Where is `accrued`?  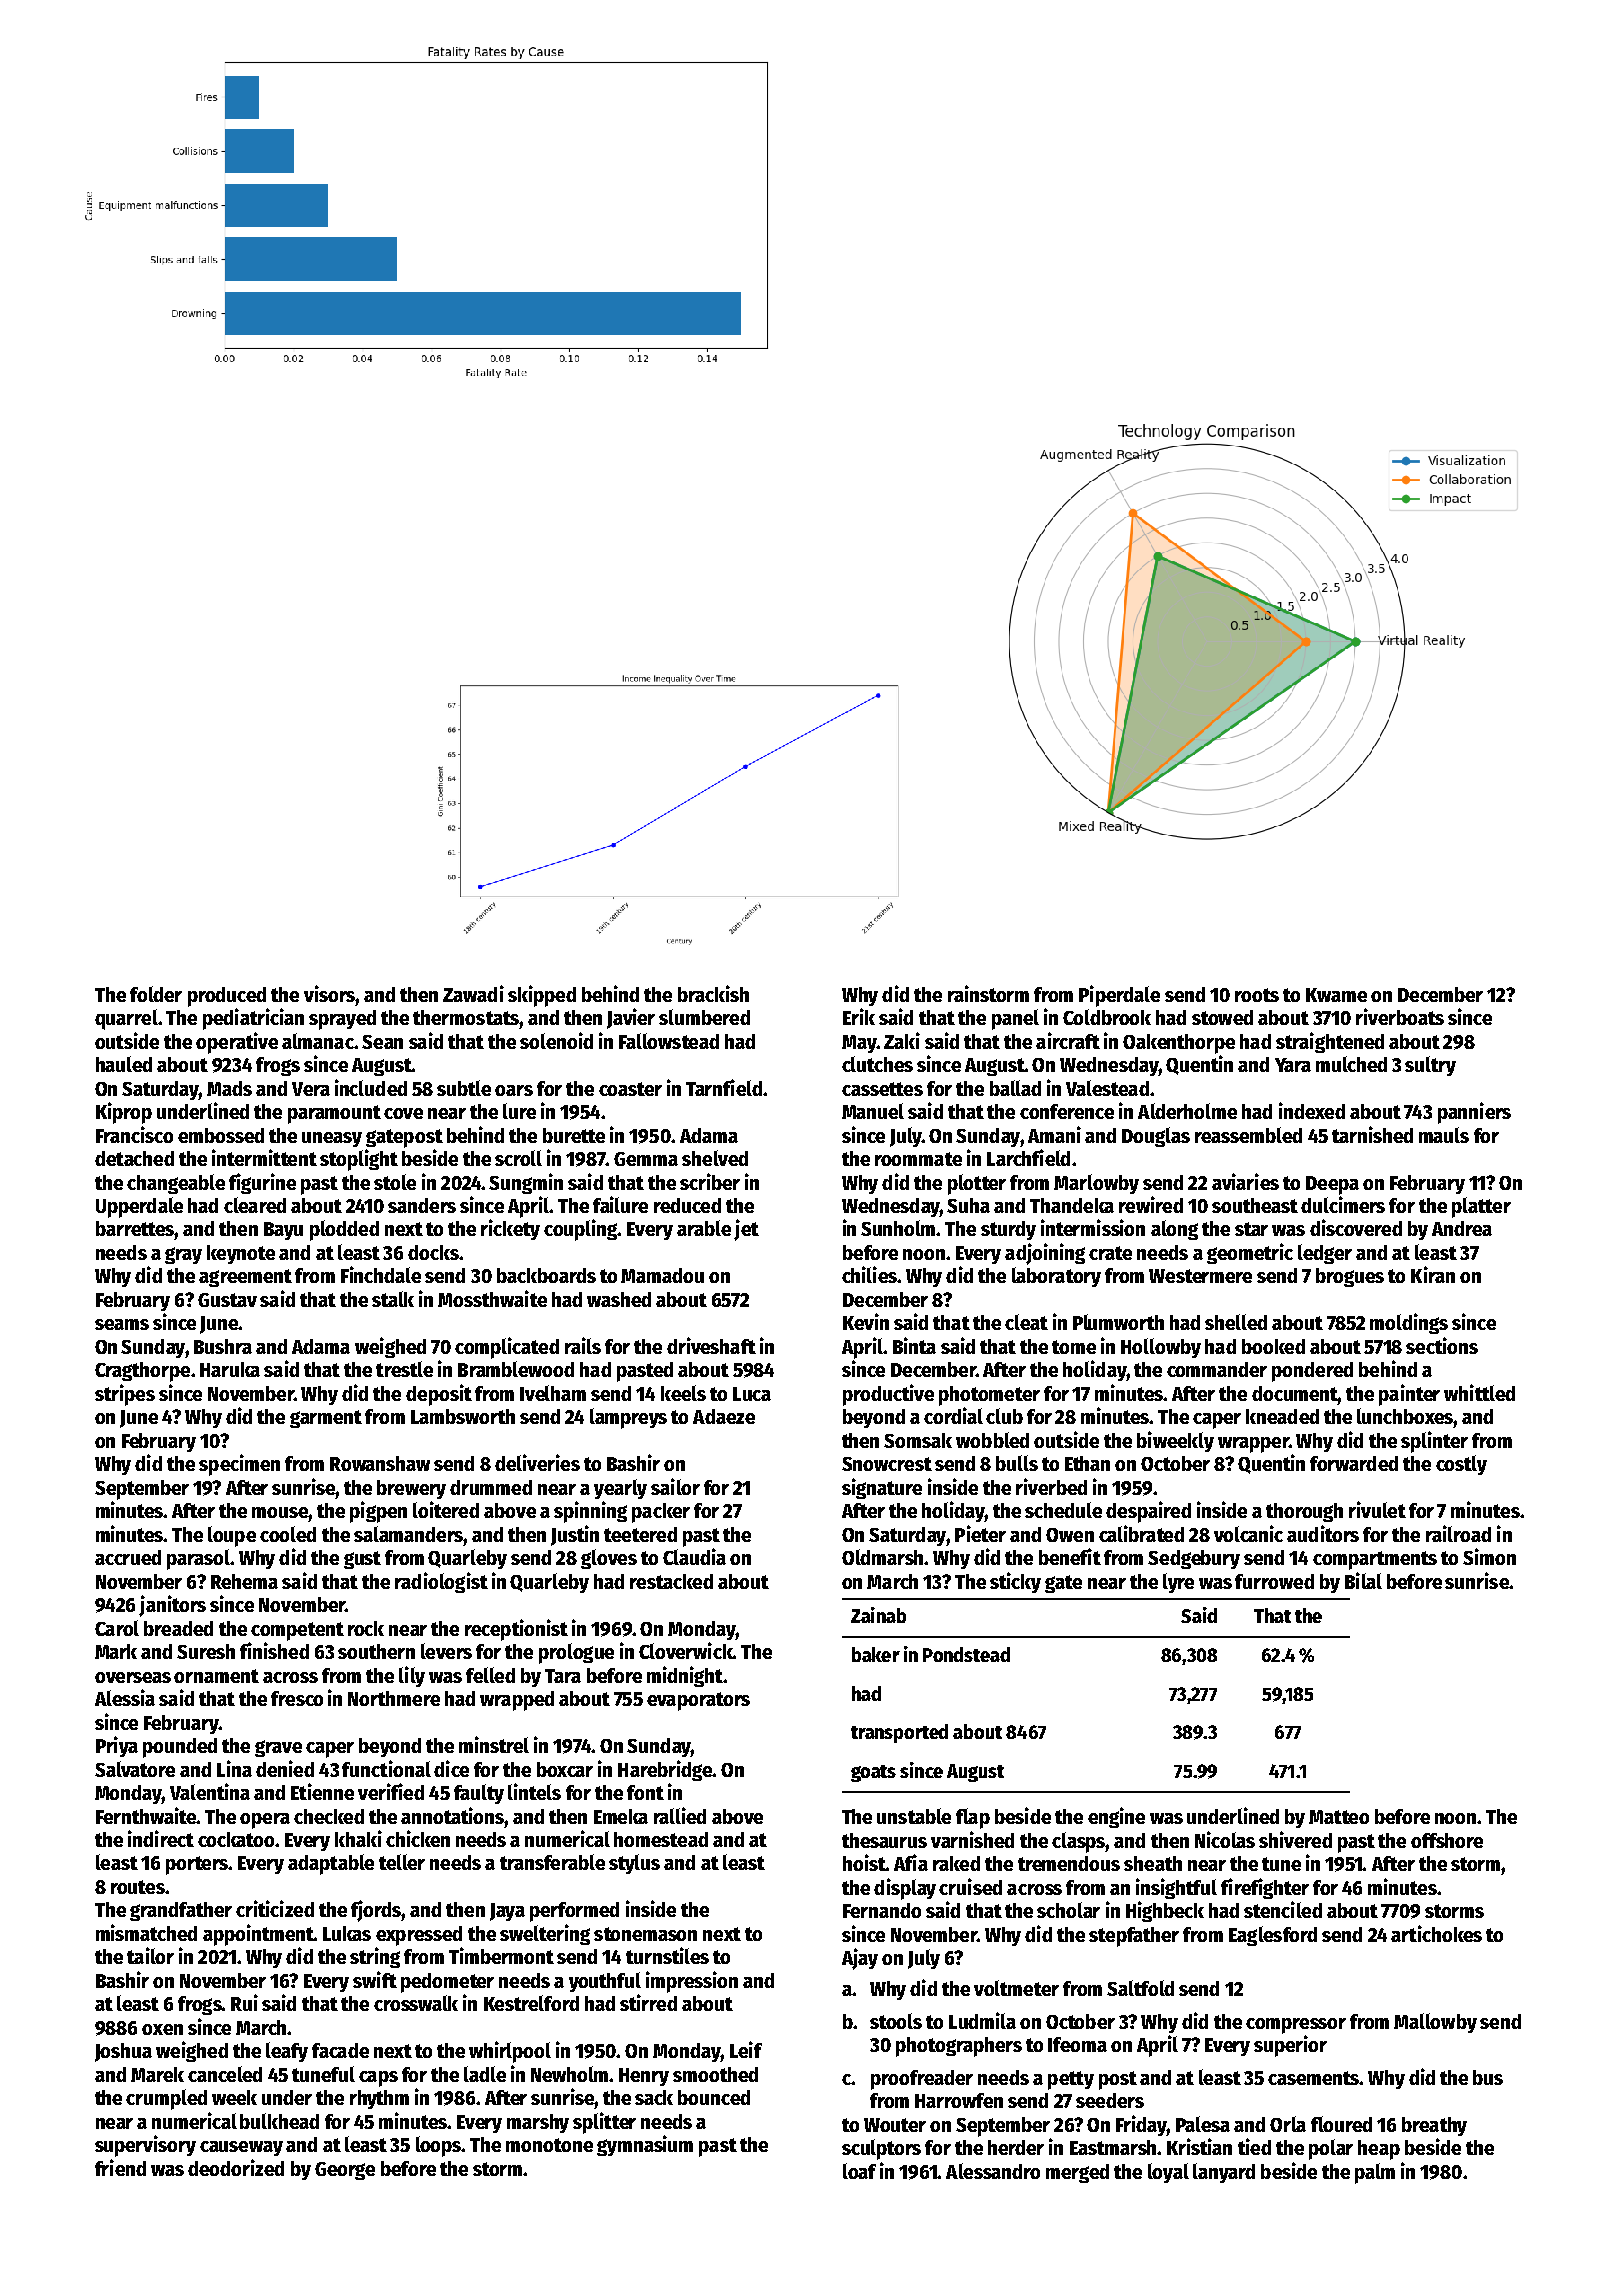 accrued is located at coordinates (128, 1557).
